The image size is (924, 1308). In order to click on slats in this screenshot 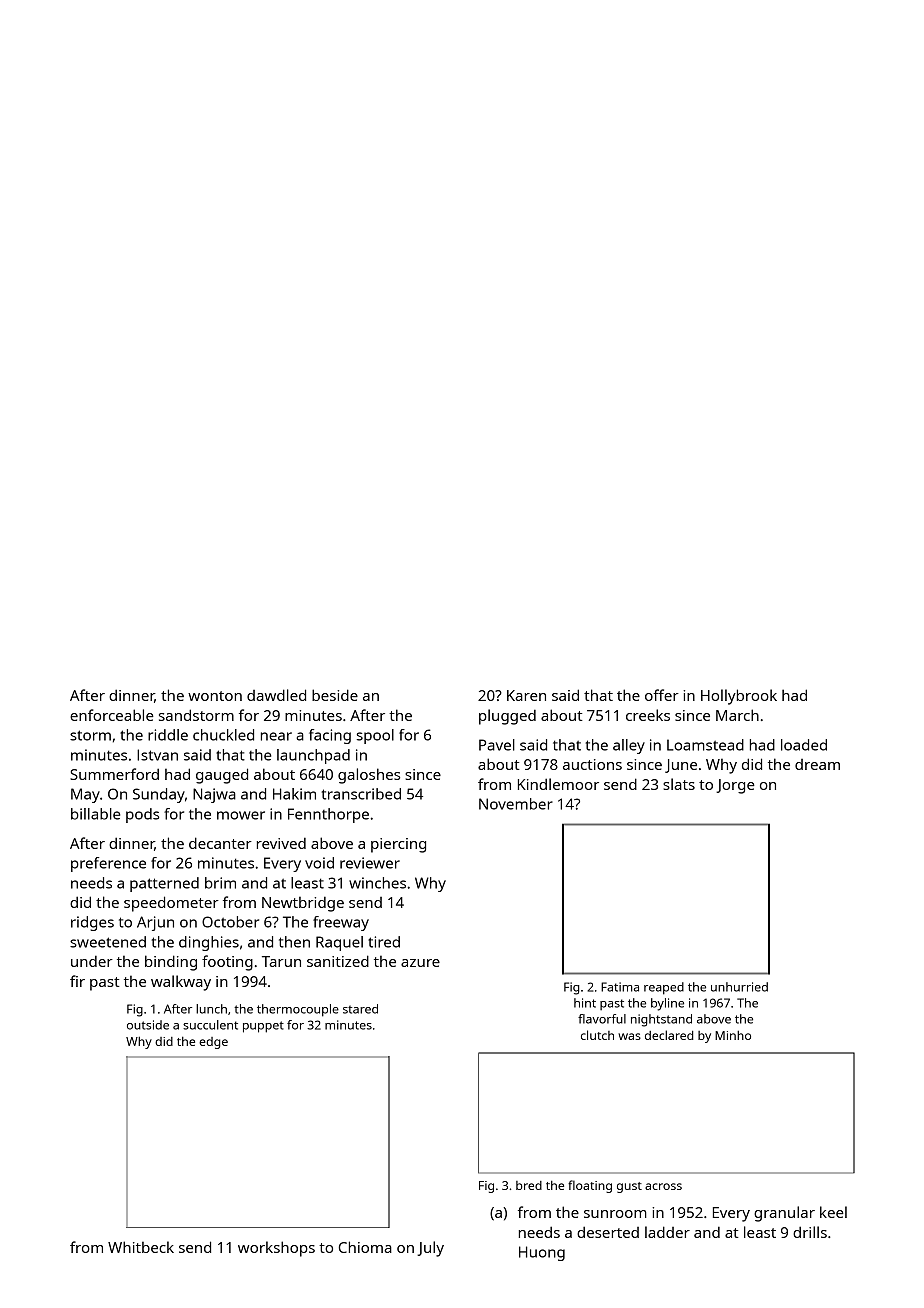, I will do `click(679, 784)`.
